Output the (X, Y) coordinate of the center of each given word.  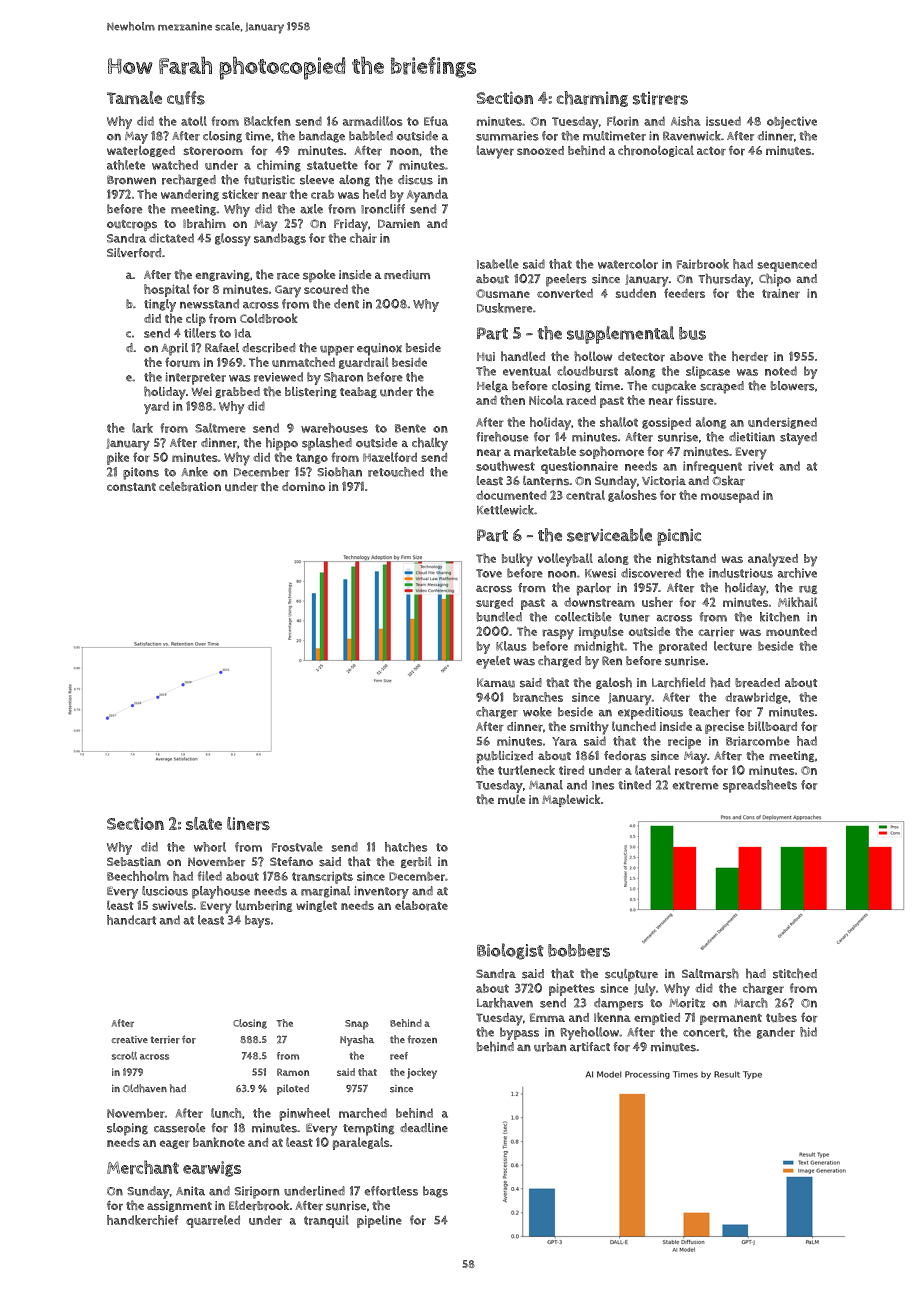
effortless (391, 1191)
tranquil (326, 1221)
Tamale (134, 97)
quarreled (213, 1221)
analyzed (773, 560)
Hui (486, 356)
